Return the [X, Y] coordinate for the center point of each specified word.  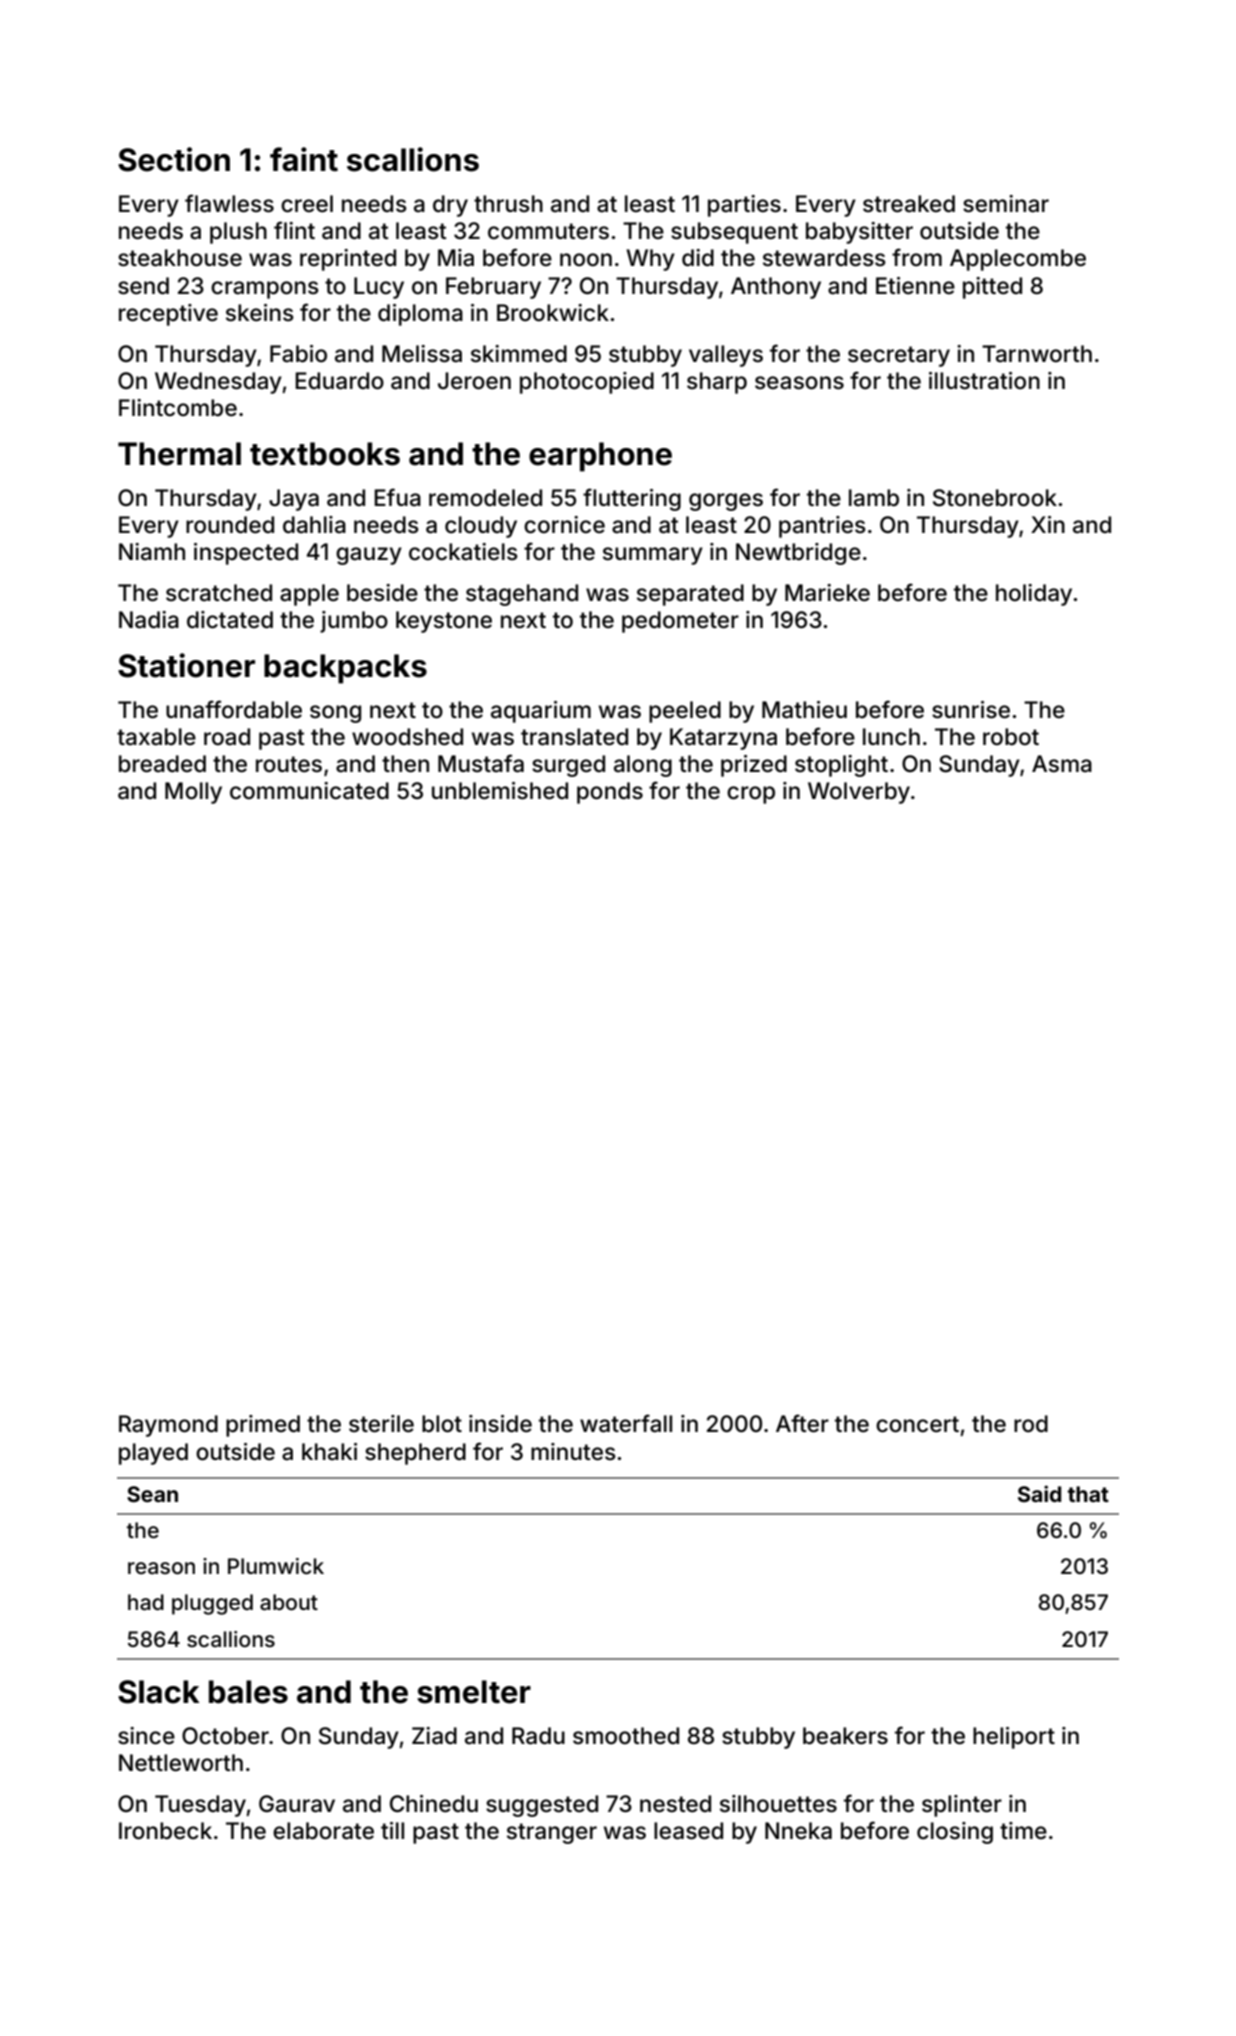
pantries [822, 527]
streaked [909, 204]
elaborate [323, 1831]
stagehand [522, 595]
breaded [162, 764]
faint [304, 159]
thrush [508, 204]
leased [688, 1831]
